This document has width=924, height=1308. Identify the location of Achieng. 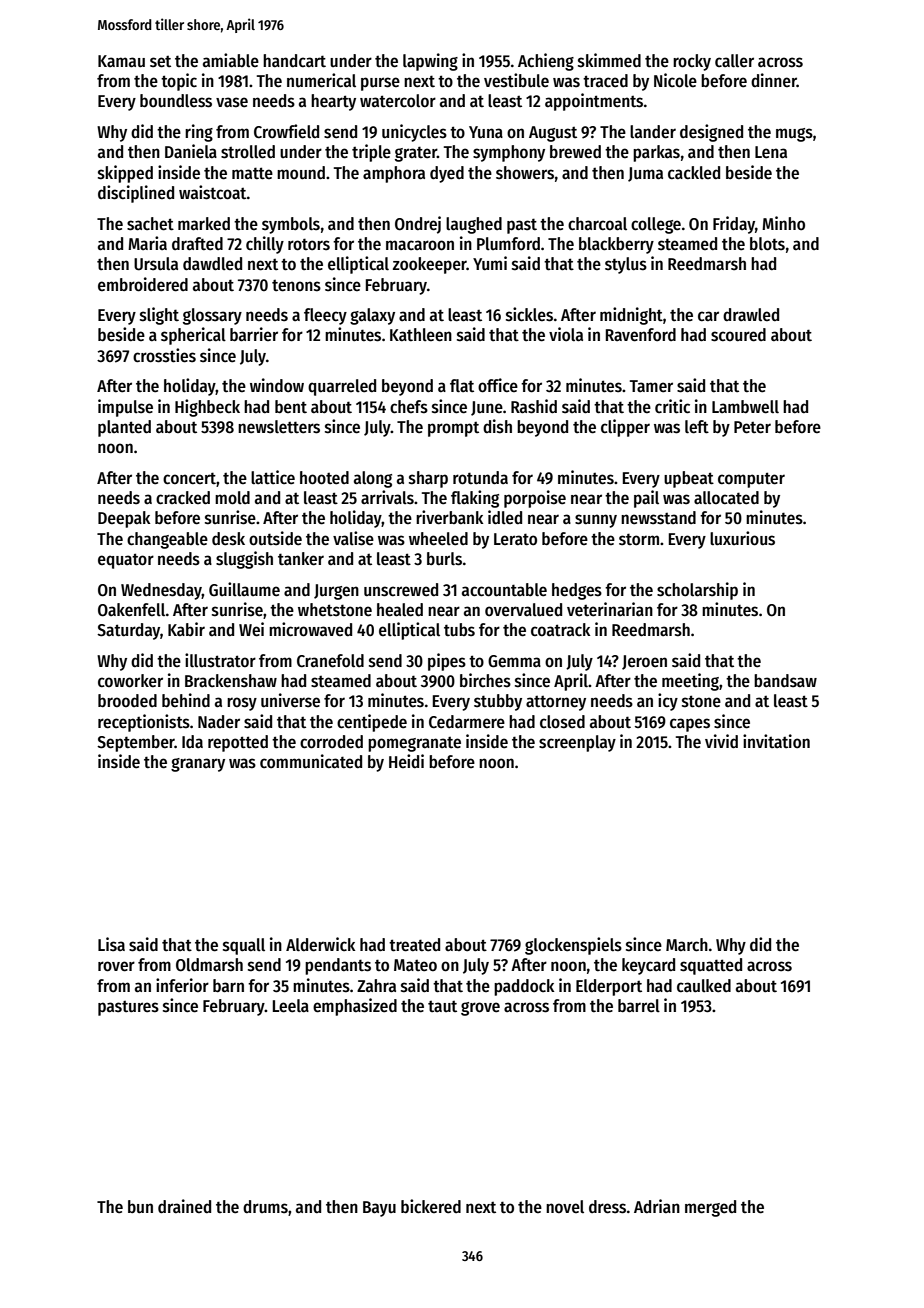
(546, 62).
